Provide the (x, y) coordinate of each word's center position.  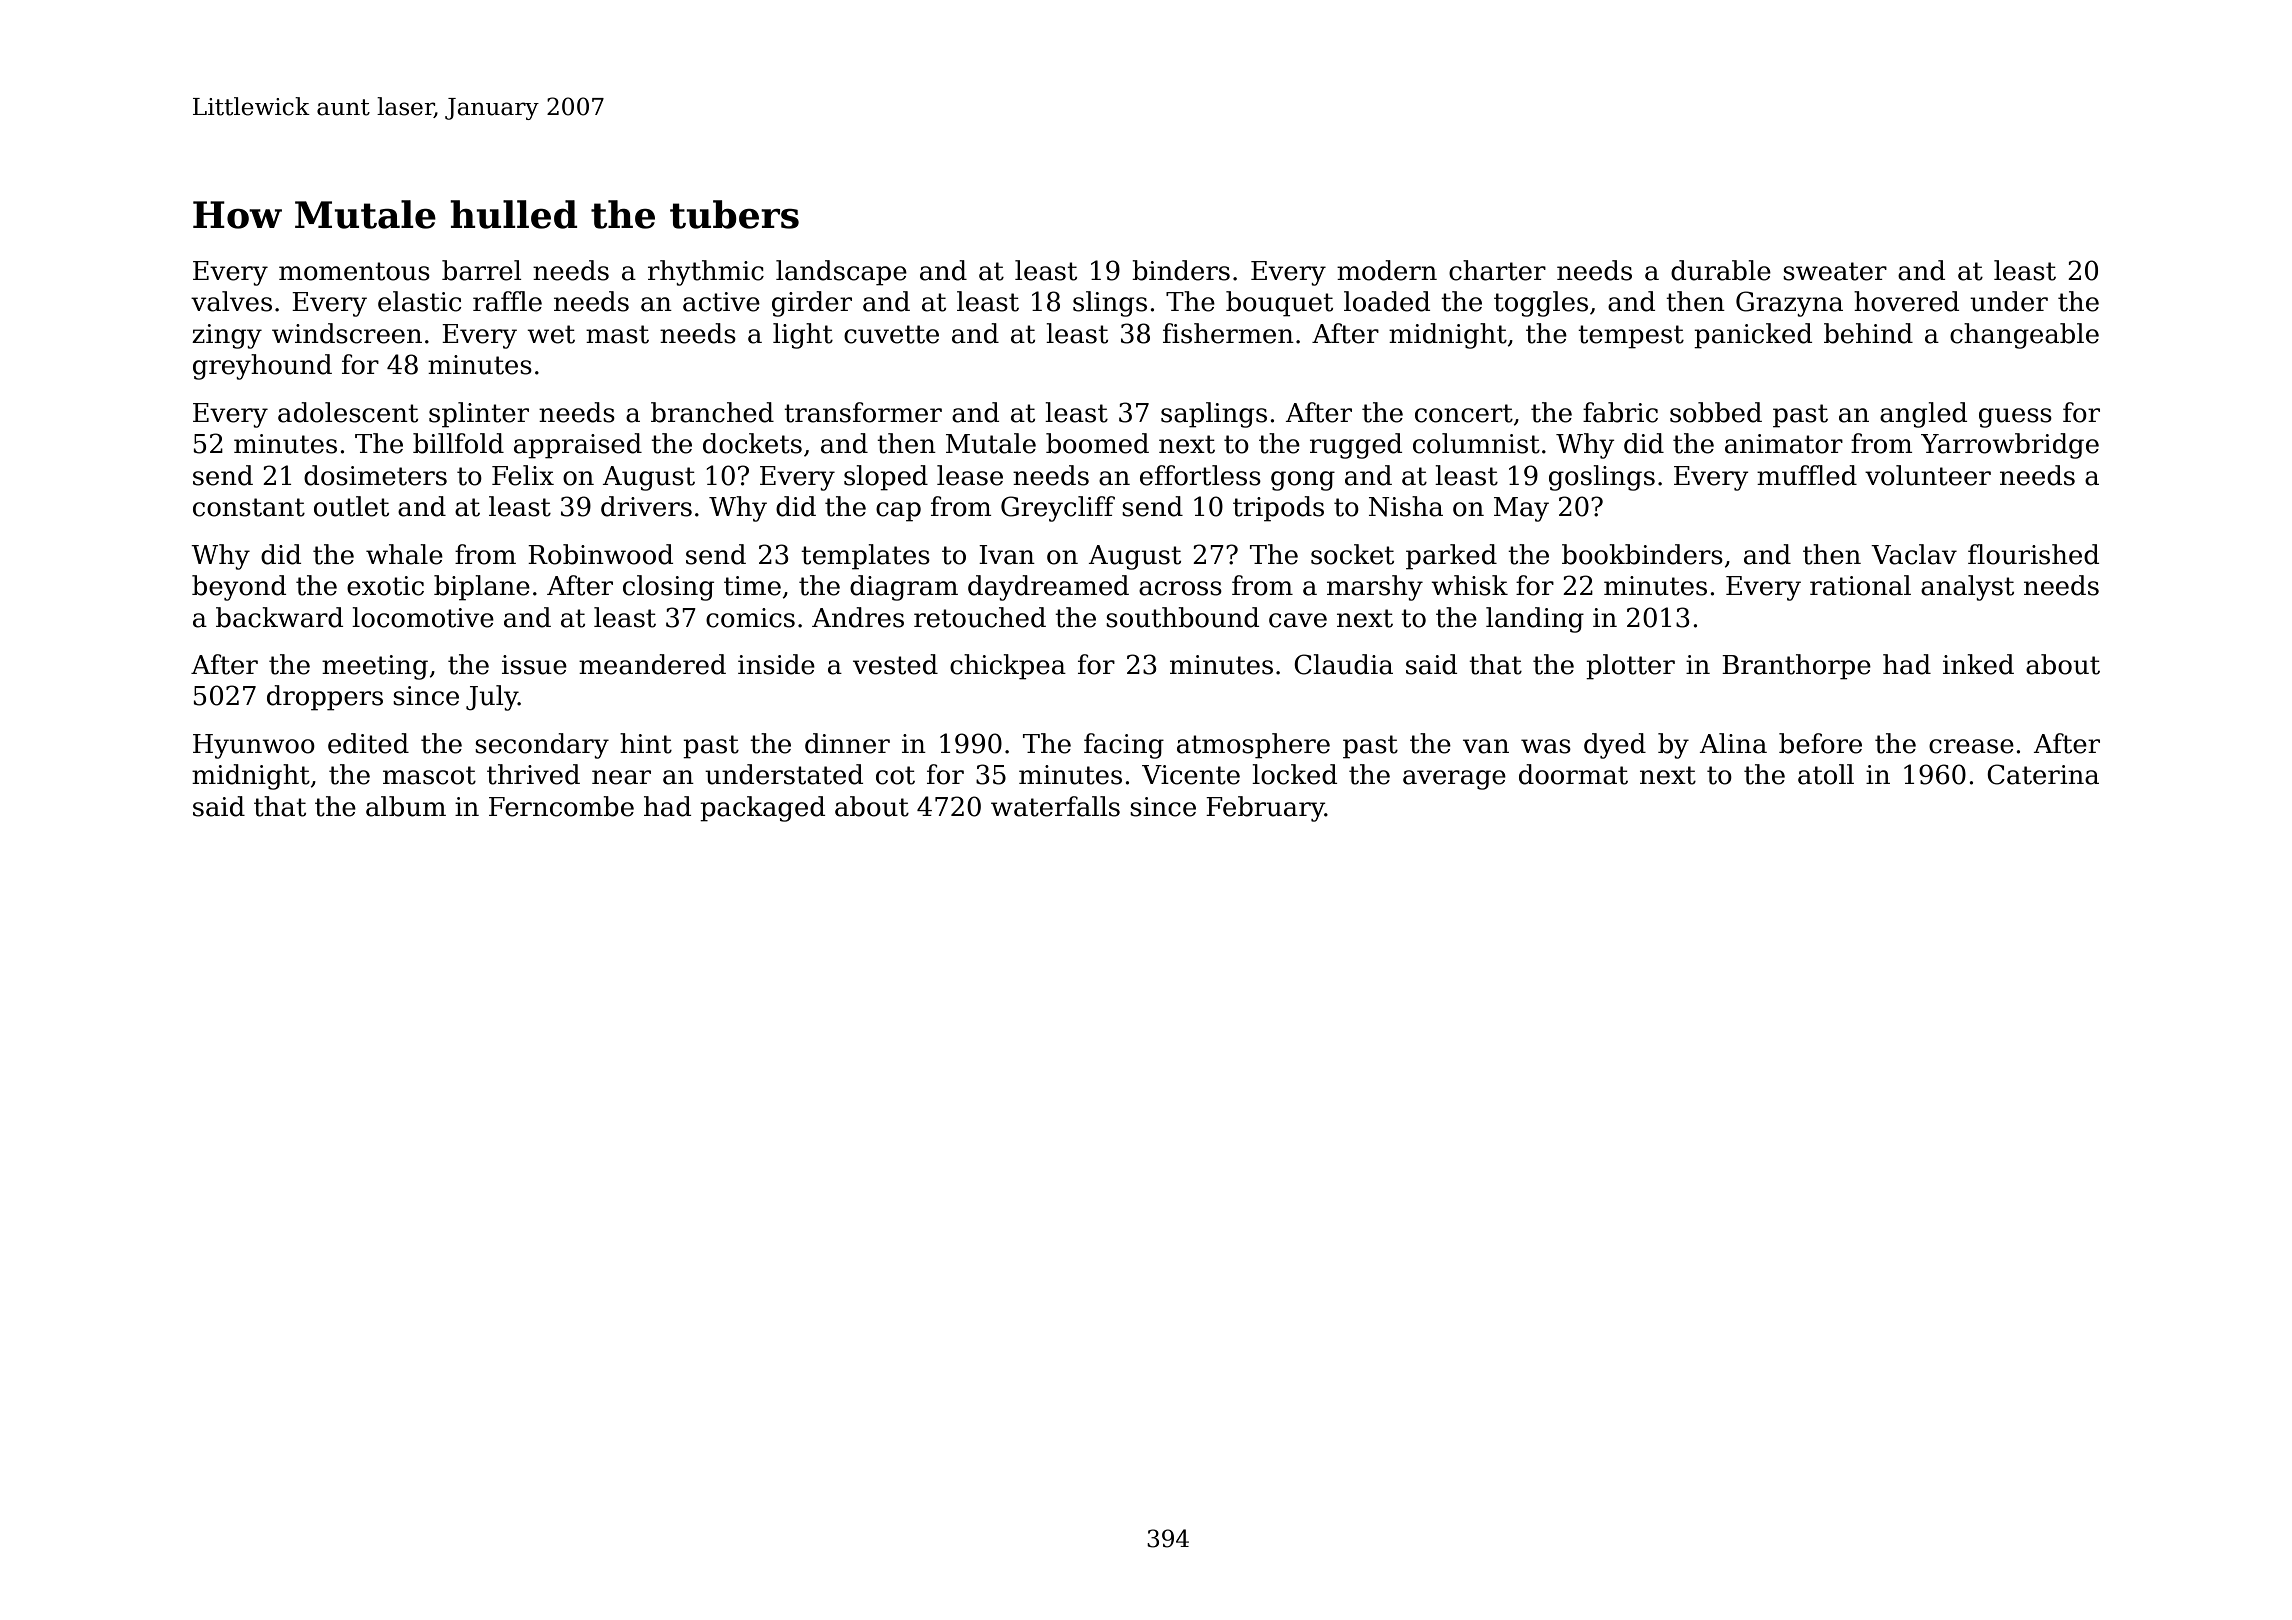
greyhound (262, 367)
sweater (1835, 271)
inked (1978, 664)
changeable (2024, 336)
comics (750, 618)
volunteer (1928, 475)
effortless (1200, 475)
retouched (980, 617)
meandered (652, 664)
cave (1298, 620)
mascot (429, 775)
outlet (351, 506)
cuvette (891, 334)
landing (1535, 620)
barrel (482, 270)
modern (1387, 270)
